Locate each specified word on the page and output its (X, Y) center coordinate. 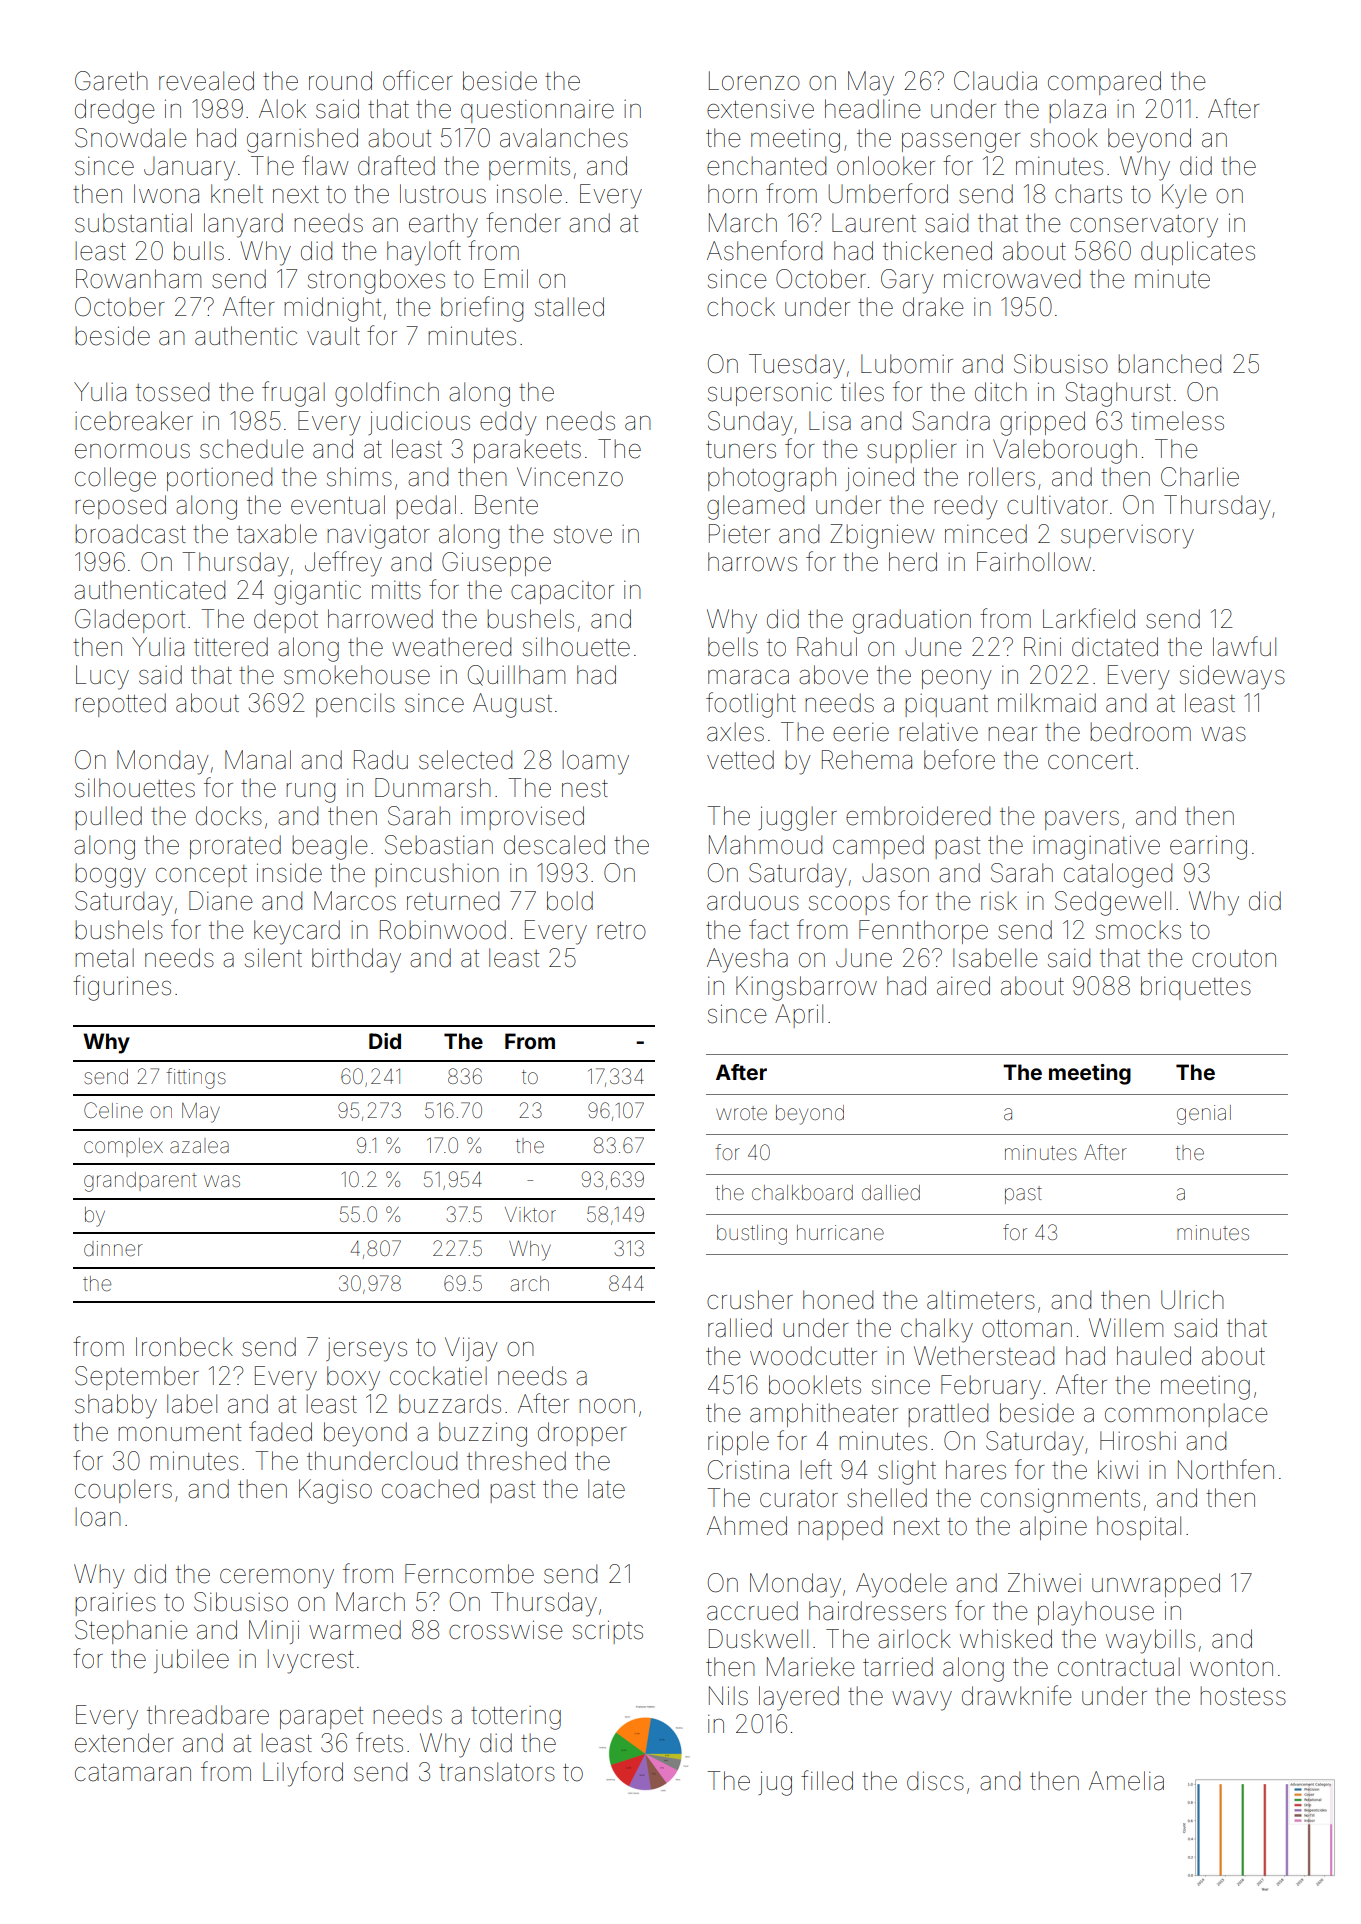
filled (827, 1780)
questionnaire (537, 111)
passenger (961, 143)
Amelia (1126, 1781)
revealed (206, 81)
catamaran (133, 1773)
